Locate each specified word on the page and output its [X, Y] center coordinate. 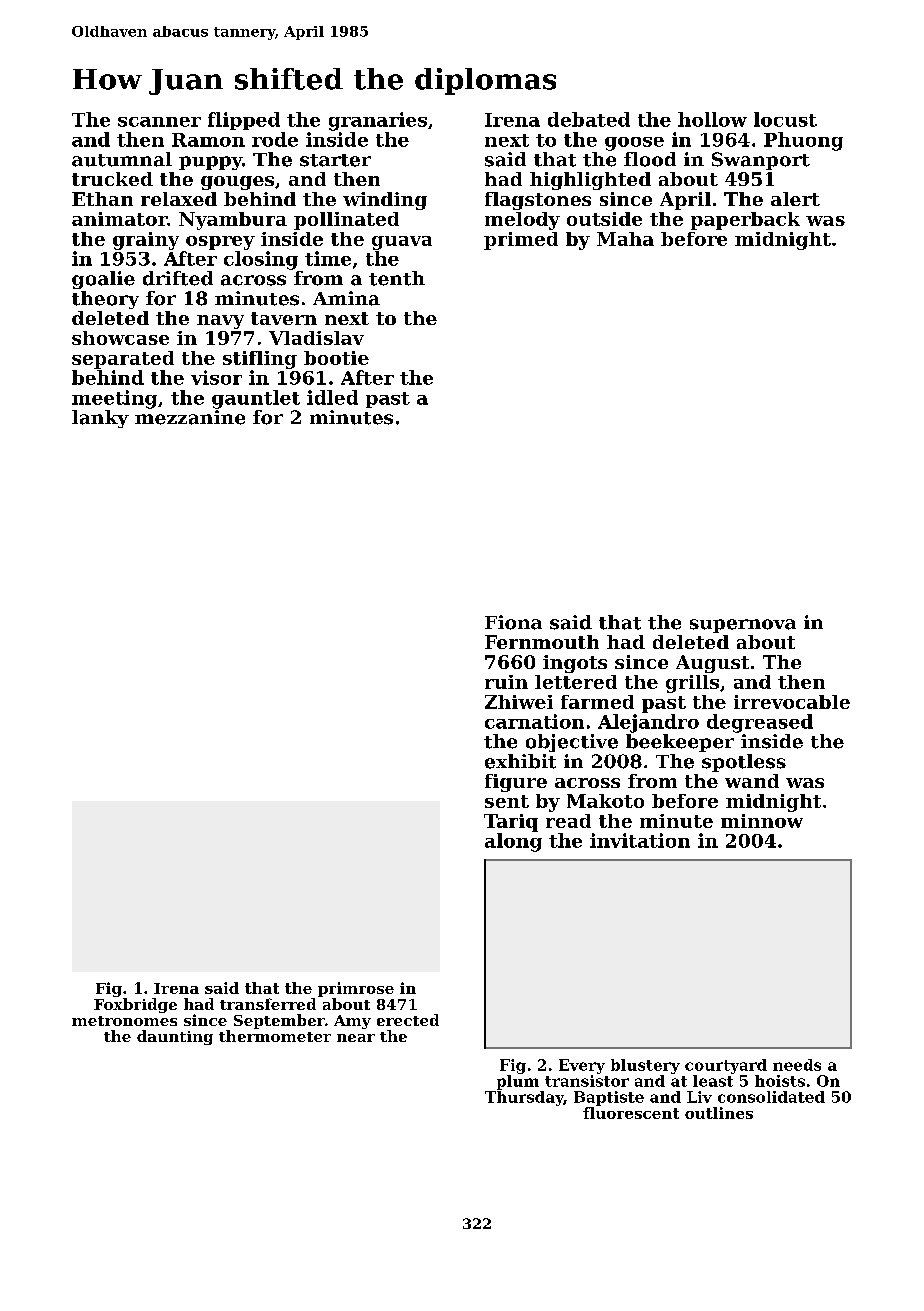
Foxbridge [135, 1005]
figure [516, 783]
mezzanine [190, 417]
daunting [175, 1037]
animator [119, 219]
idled [332, 397]
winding [385, 201]
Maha [625, 239]
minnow [762, 821]
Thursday [524, 1098]
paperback [745, 221]
